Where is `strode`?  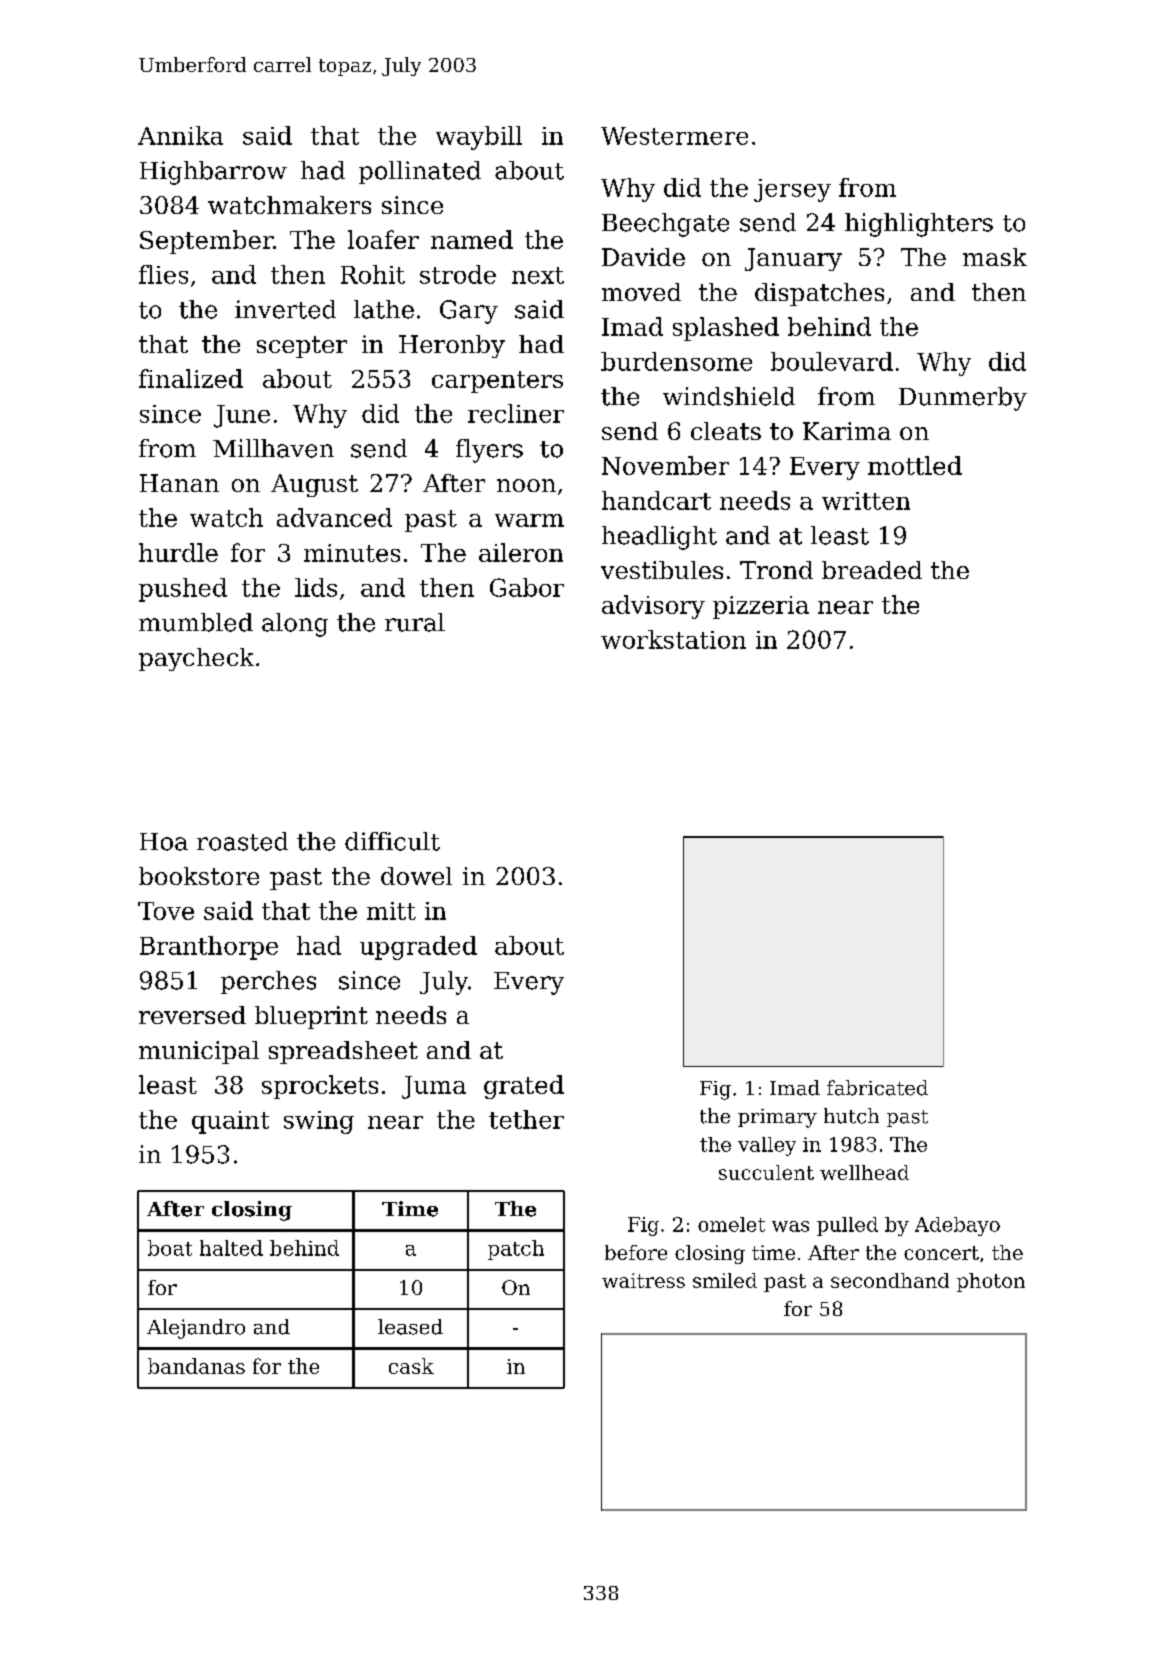
strode is located at coordinates (458, 274).
